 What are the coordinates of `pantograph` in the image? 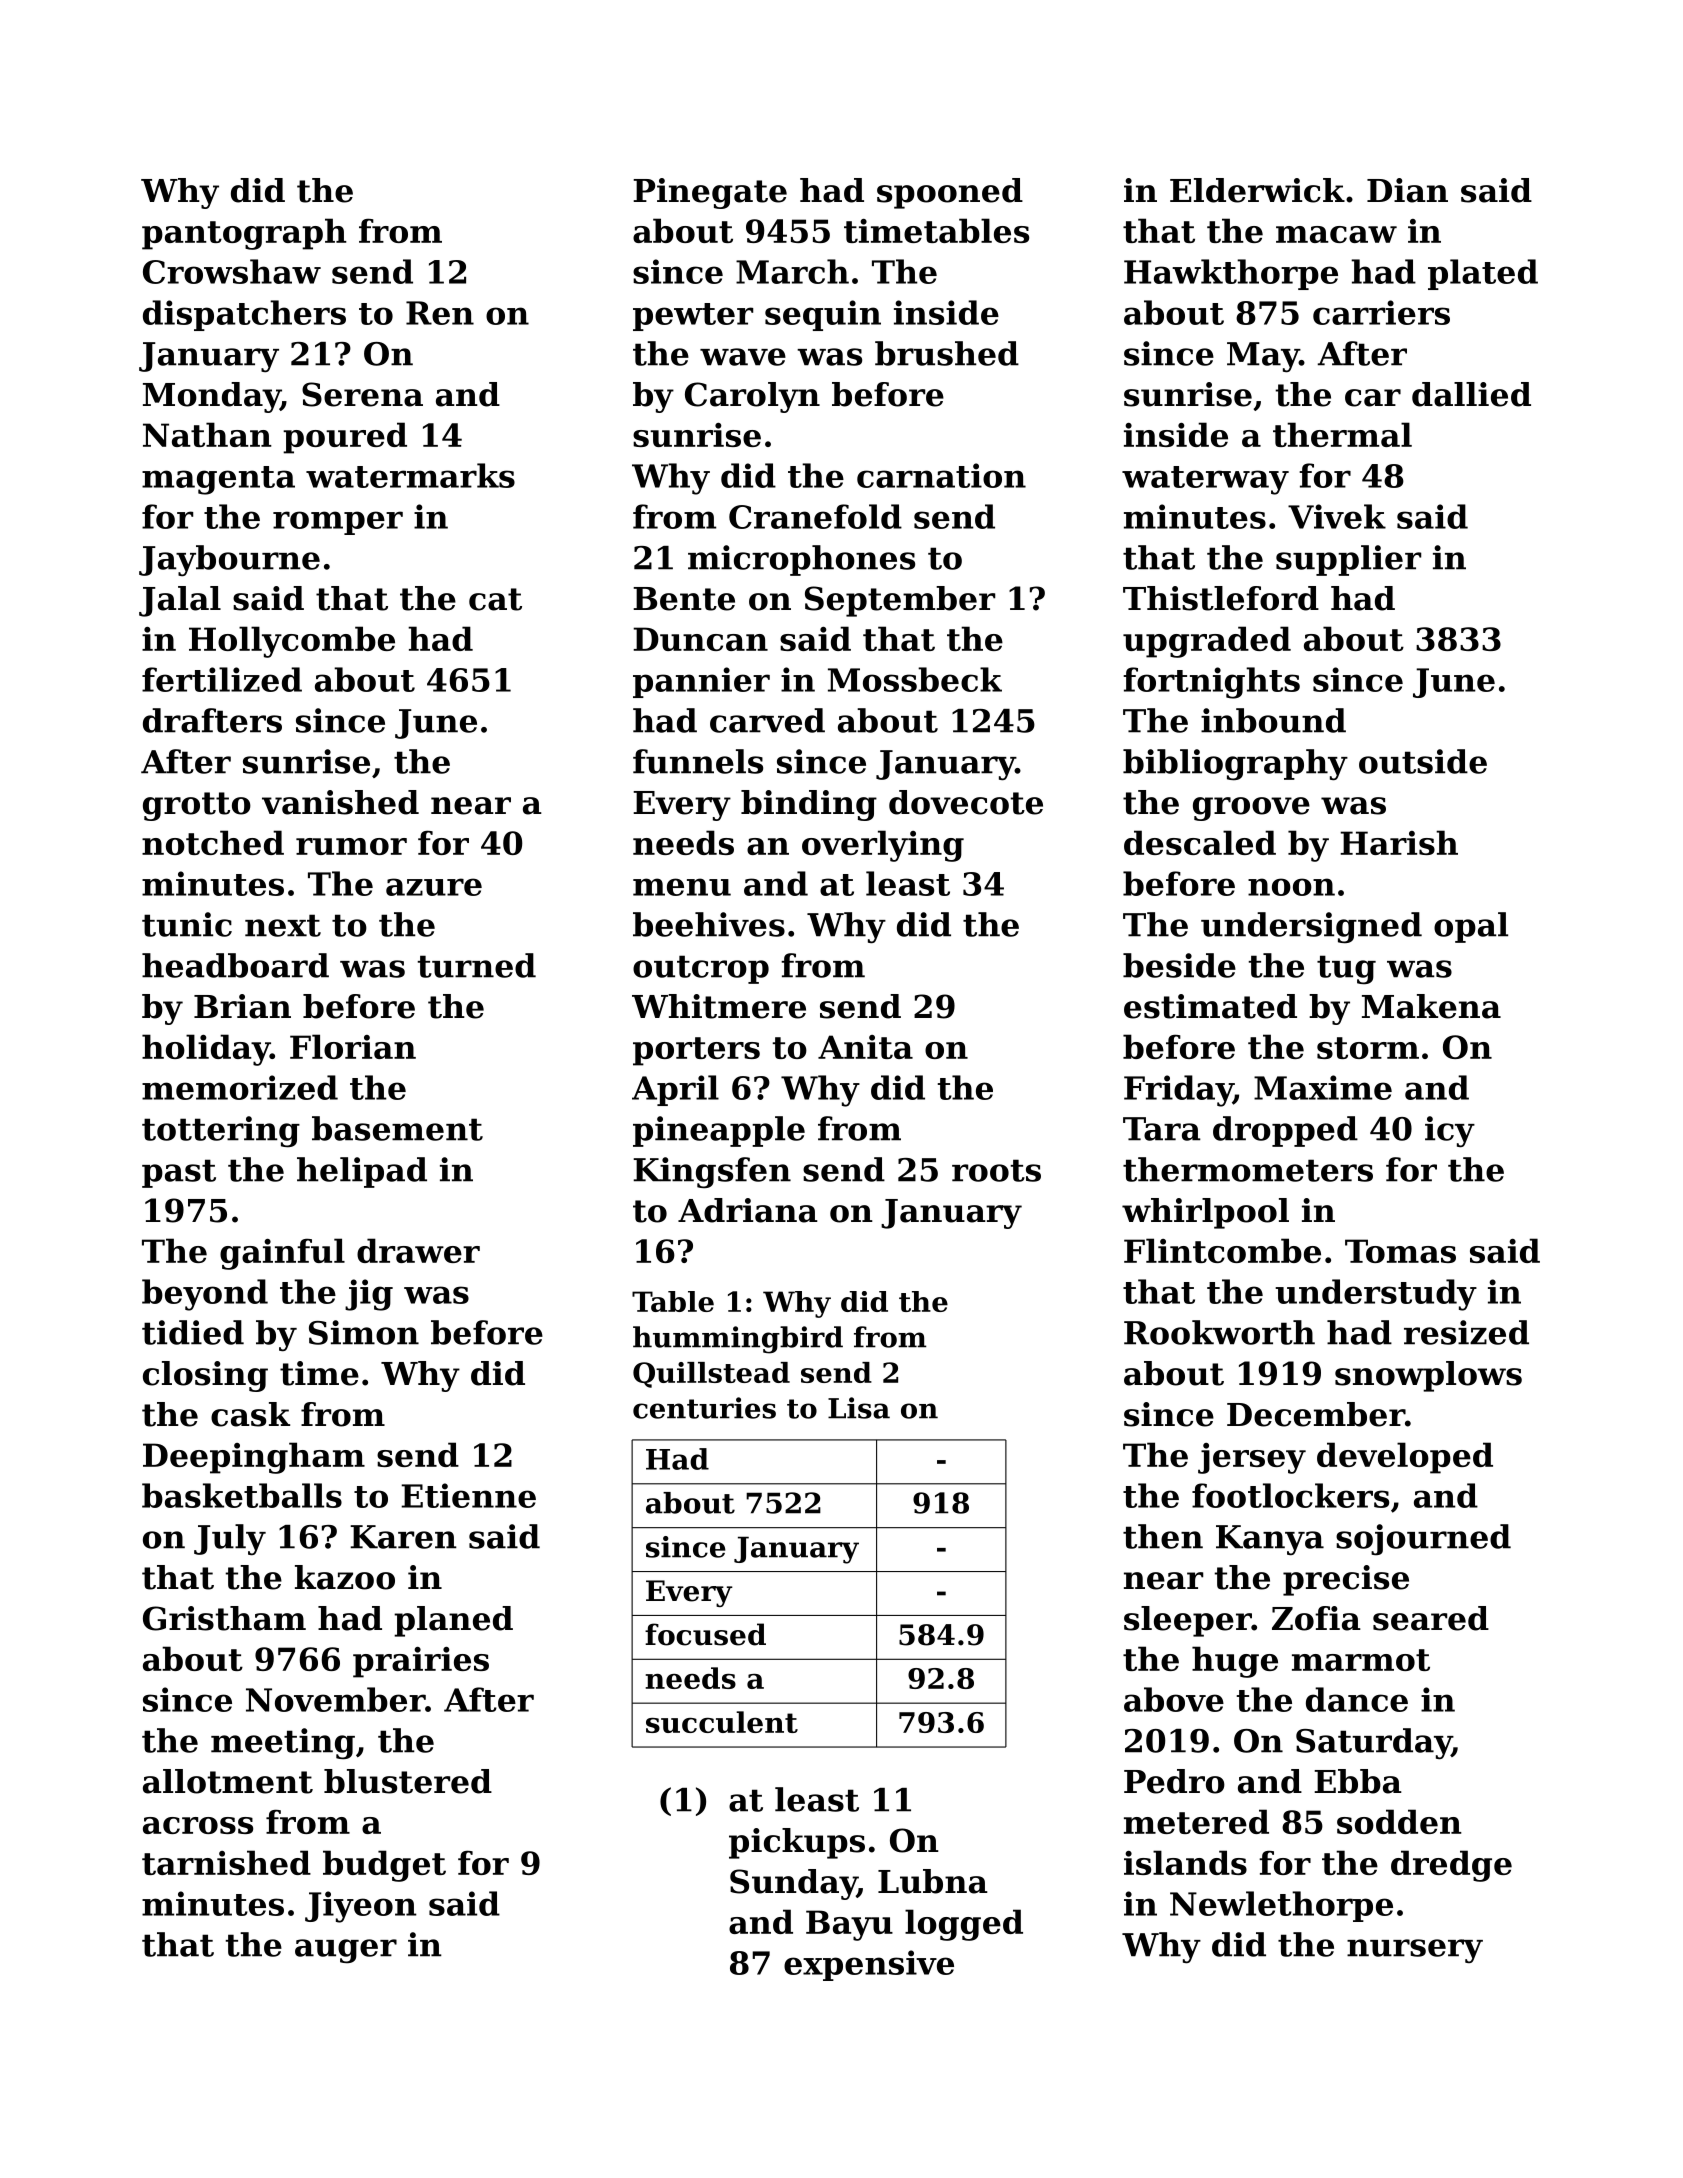 It's located at (244, 234).
